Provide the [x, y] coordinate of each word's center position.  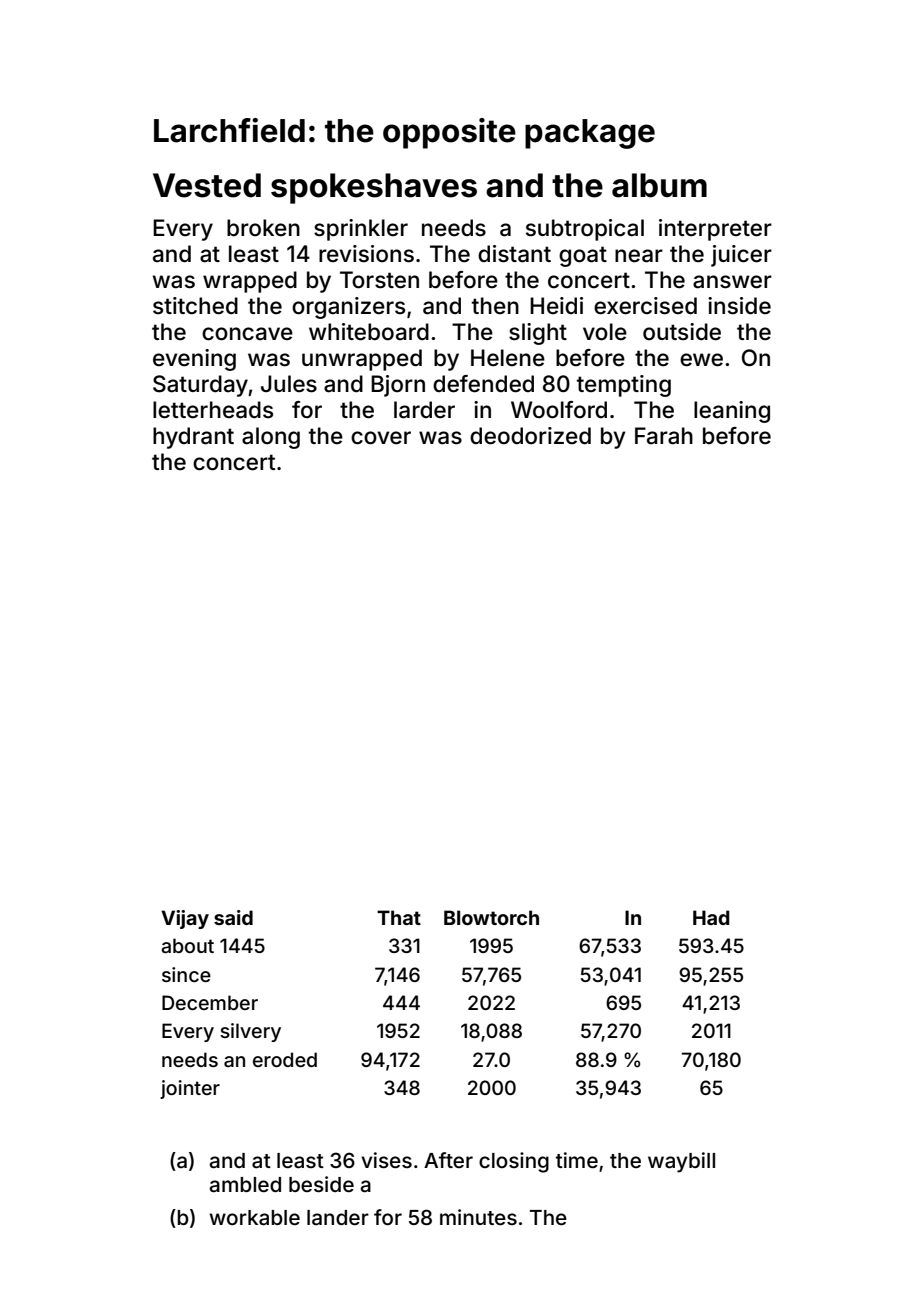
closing [514, 1162]
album [659, 185]
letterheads [213, 410]
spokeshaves [374, 188]
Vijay [185, 919]
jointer [190, 1089]
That [399, 917]
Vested [207, 185]
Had [711, 917]
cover [381, 438]
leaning [732, 412]
